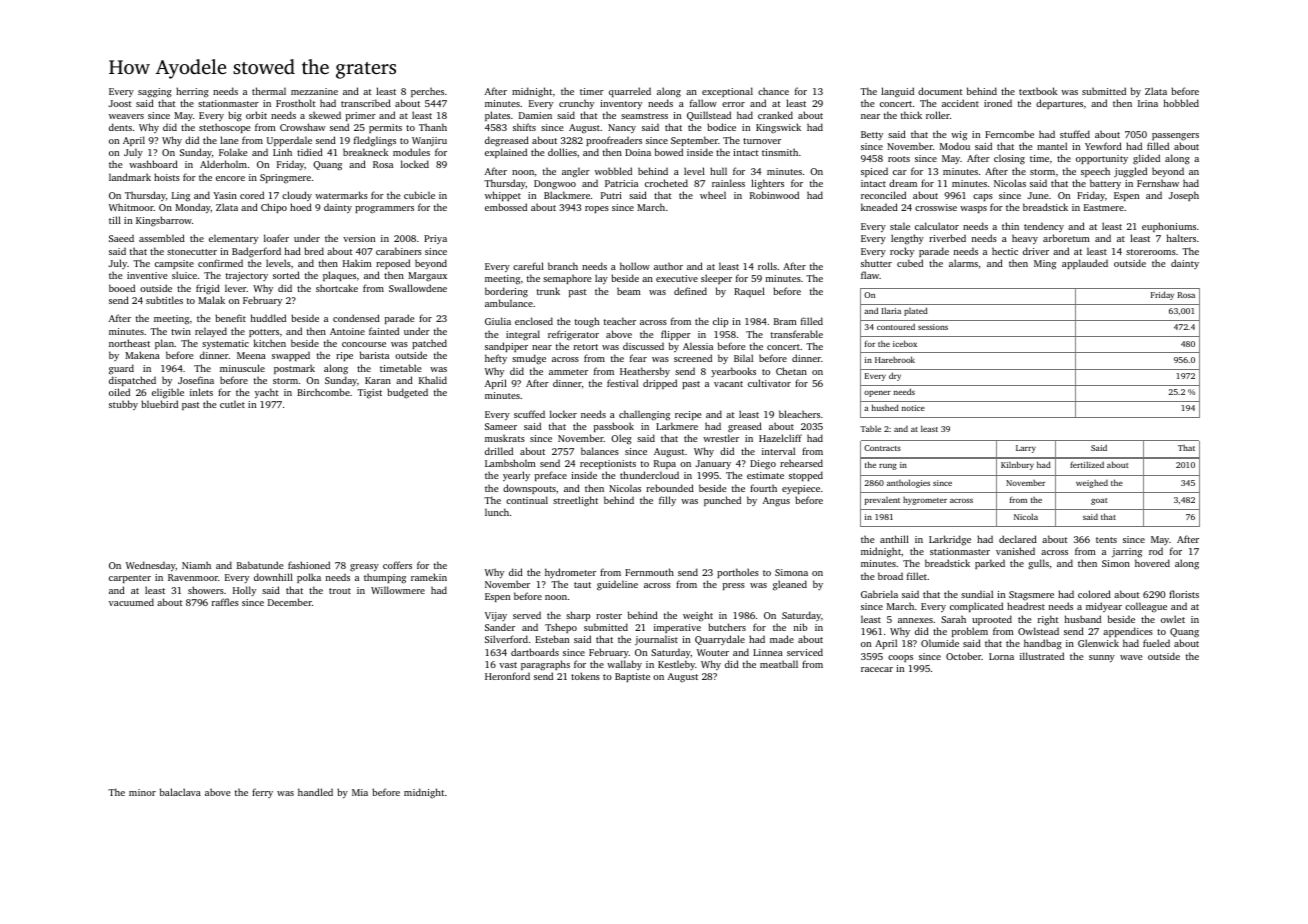 The height and width of the screenshot is (924, 1308). Describe the element at coordinates (567, 279) in the screenshot. I see `semaphore` at that location.
